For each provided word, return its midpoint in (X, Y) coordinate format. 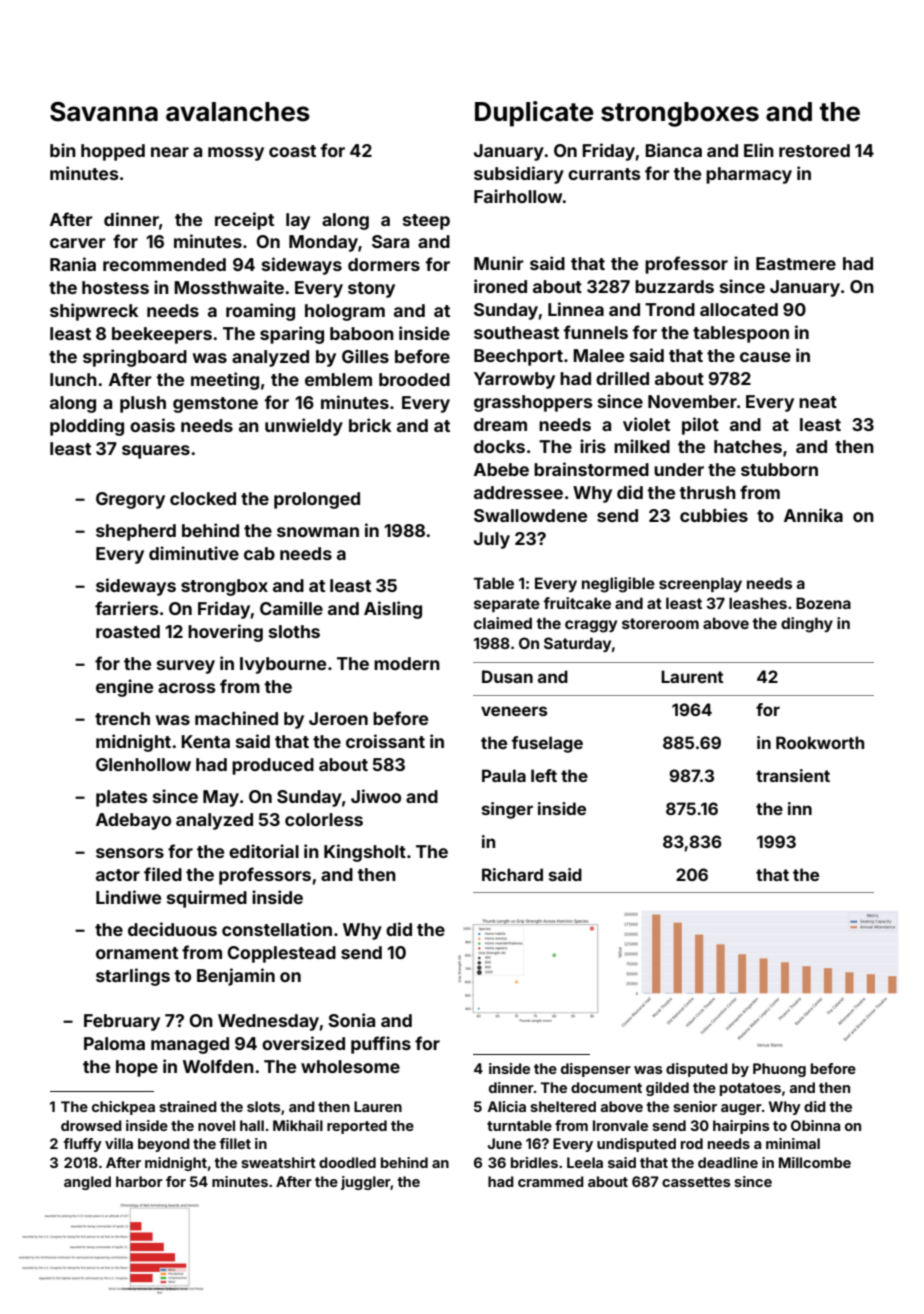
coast (292, 151)
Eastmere (796, 263)
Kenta (205, 741)
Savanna (104, 112)
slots (264, 1106)
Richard (512, 874)
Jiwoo (376, 796)
